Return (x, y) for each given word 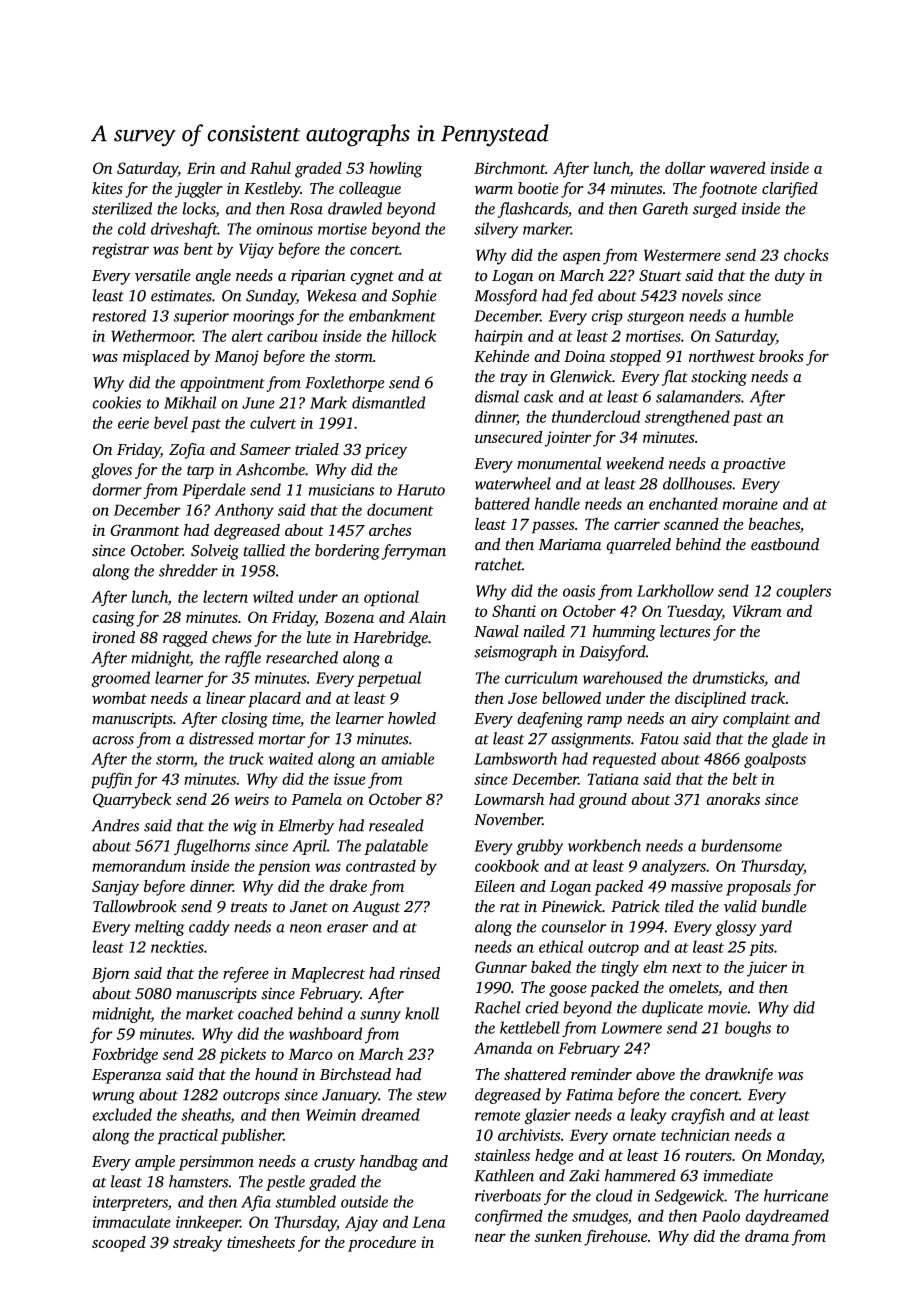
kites (107, 188)
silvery (496, 230)
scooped (119, 1244)
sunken (558, 1236)
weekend (635, 463)
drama (767, 1236)
